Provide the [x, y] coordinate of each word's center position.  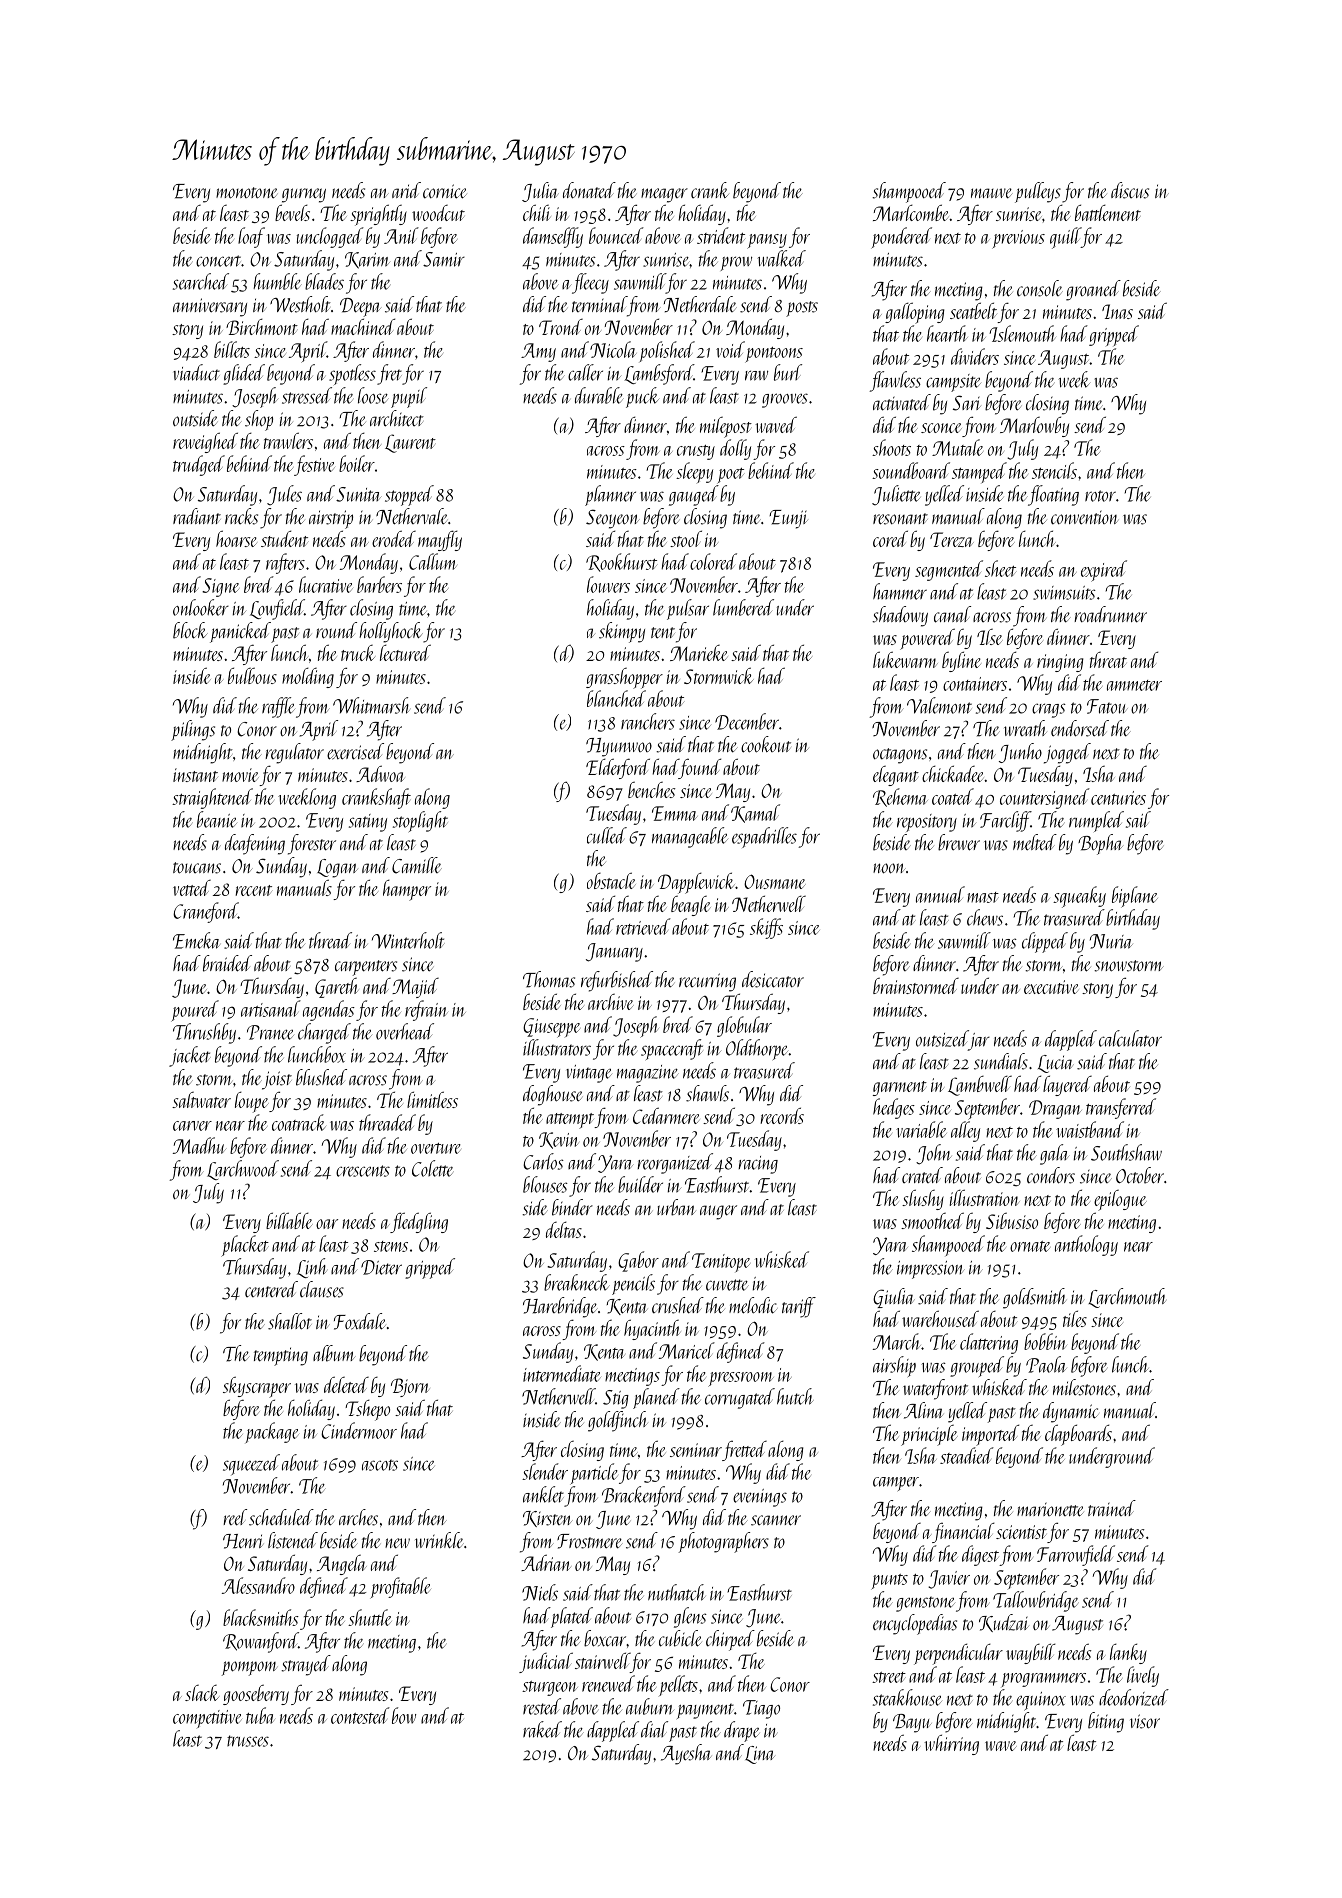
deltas [564, 1230]
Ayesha [686, 1754]
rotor [1100, 496]
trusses [248, 1741]
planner [610, 495]
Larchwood [243, 1170]
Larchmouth [1127, 1298]
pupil [409, 397]
